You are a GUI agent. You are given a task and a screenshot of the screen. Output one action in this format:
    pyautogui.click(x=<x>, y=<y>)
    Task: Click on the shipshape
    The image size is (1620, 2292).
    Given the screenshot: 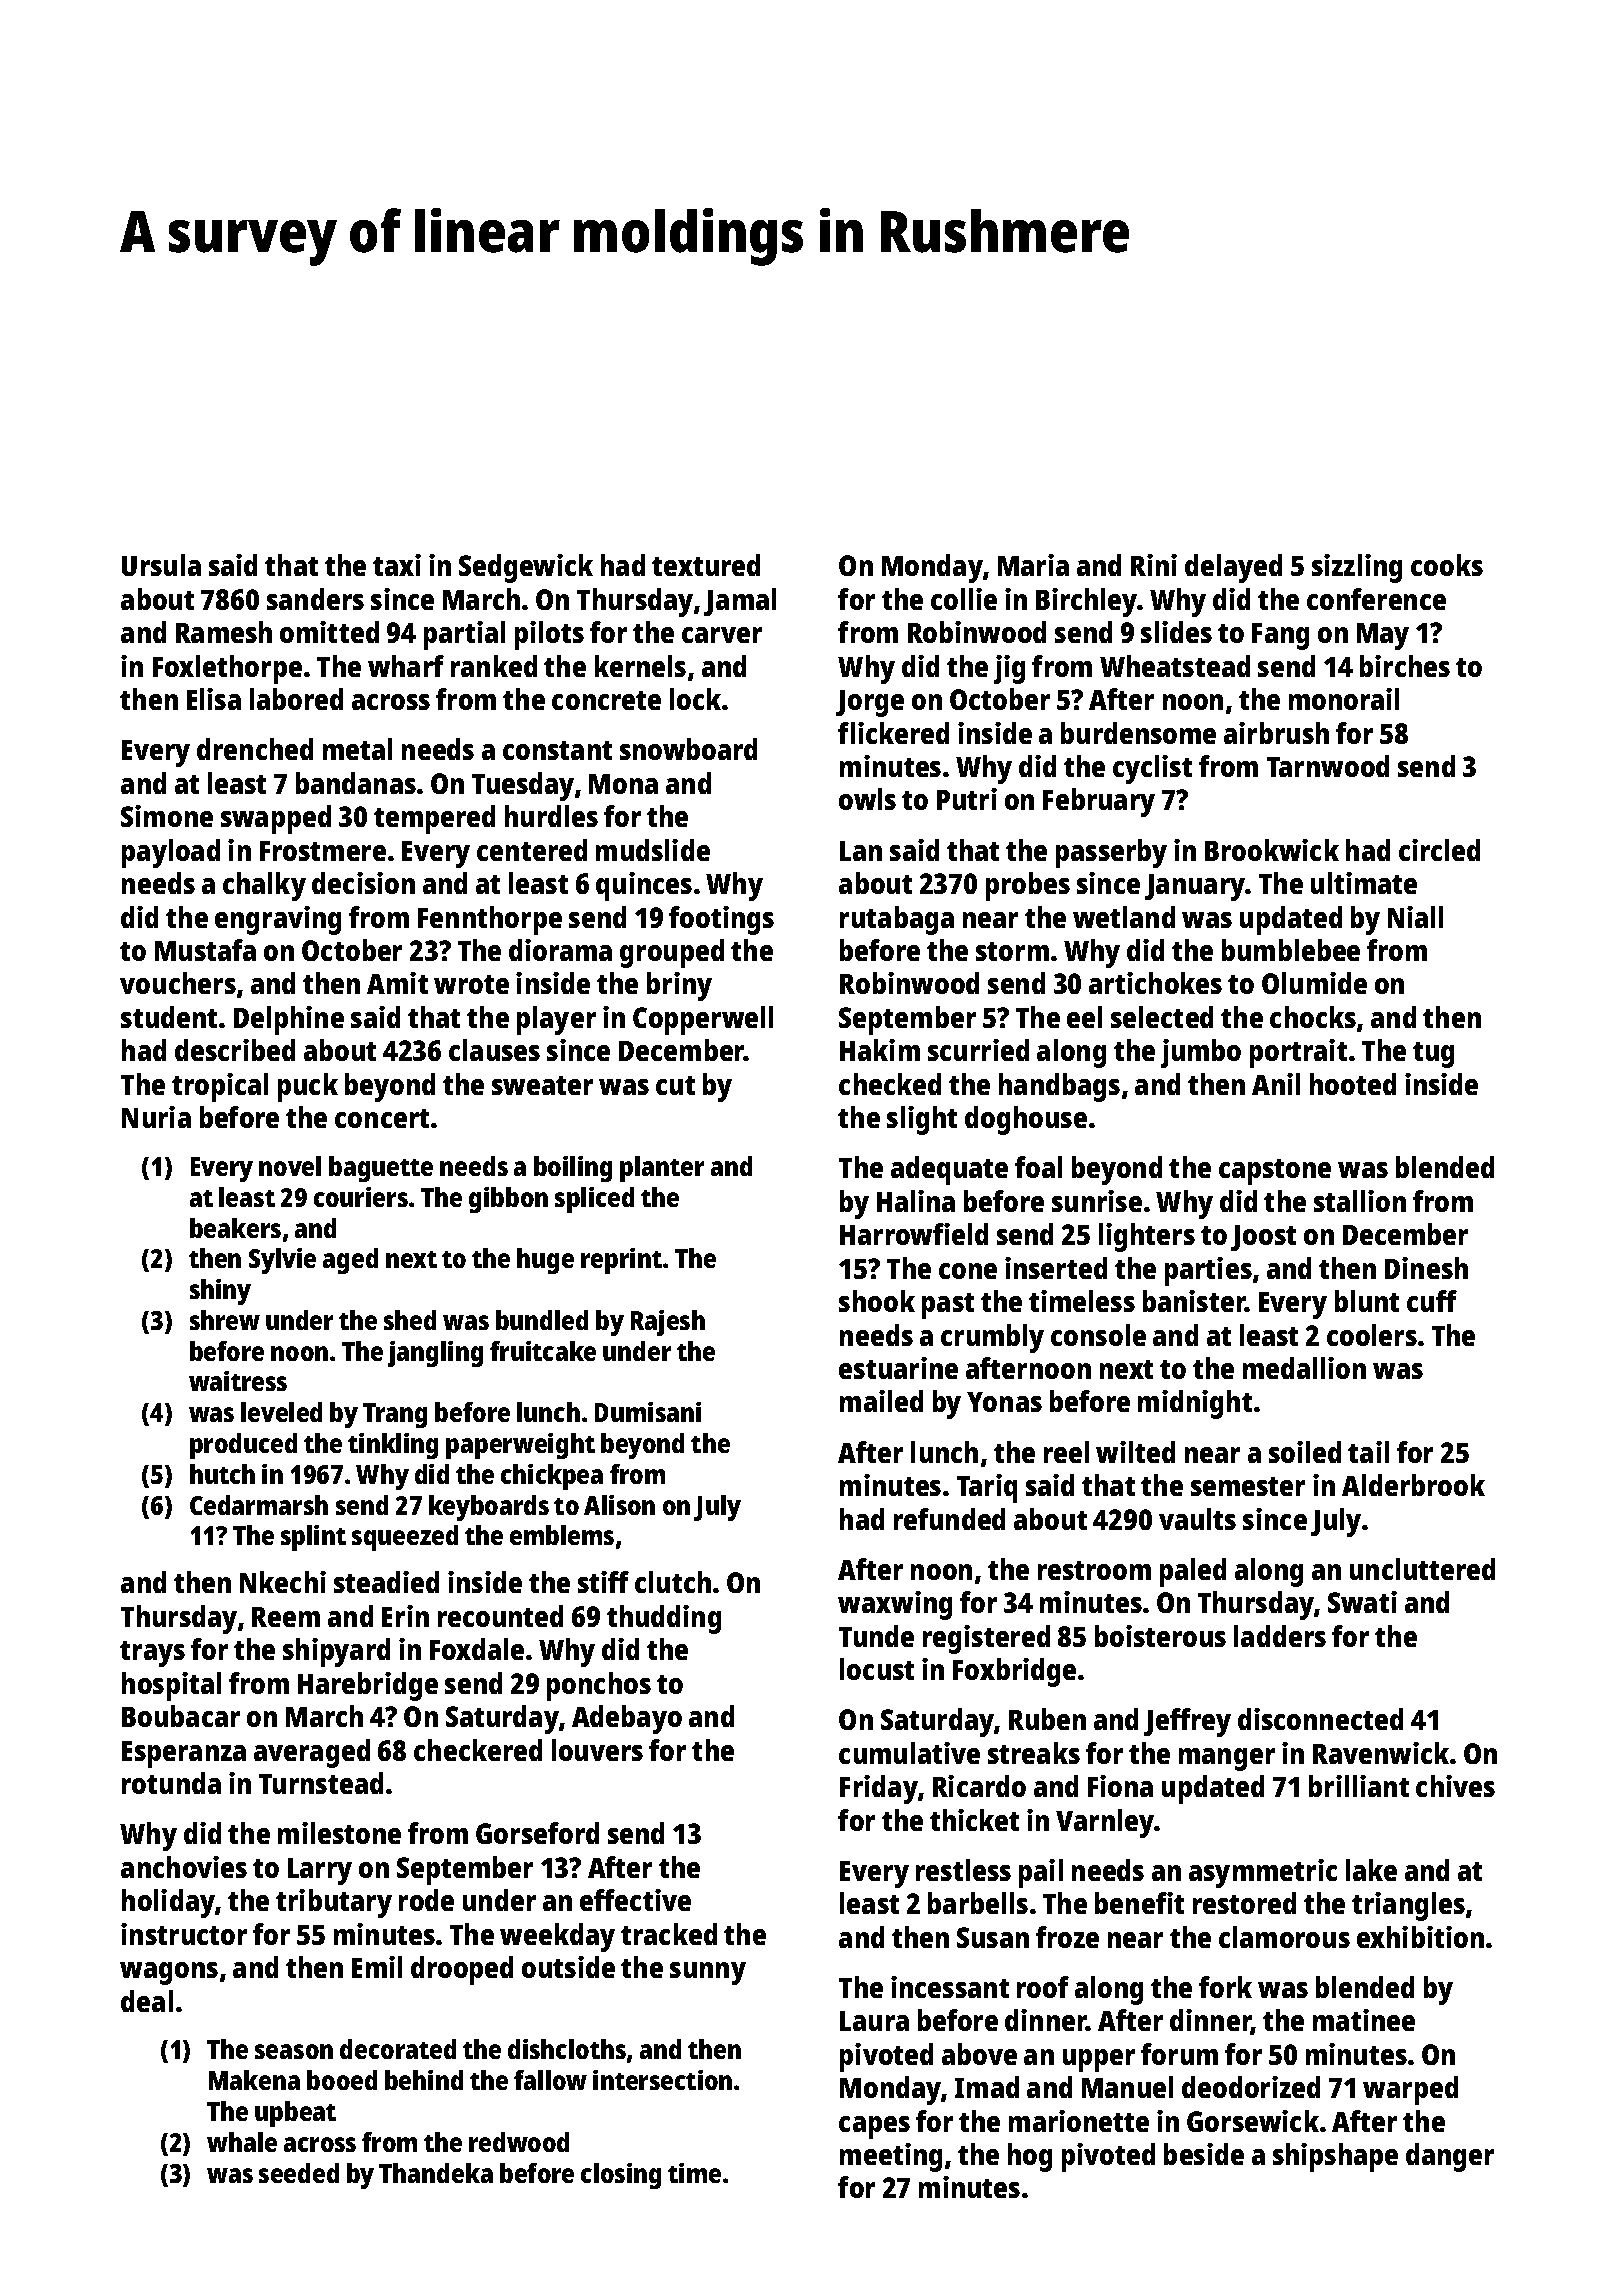 What is the action you would take?
    pyautogui.click(x=1335, y=2157)
